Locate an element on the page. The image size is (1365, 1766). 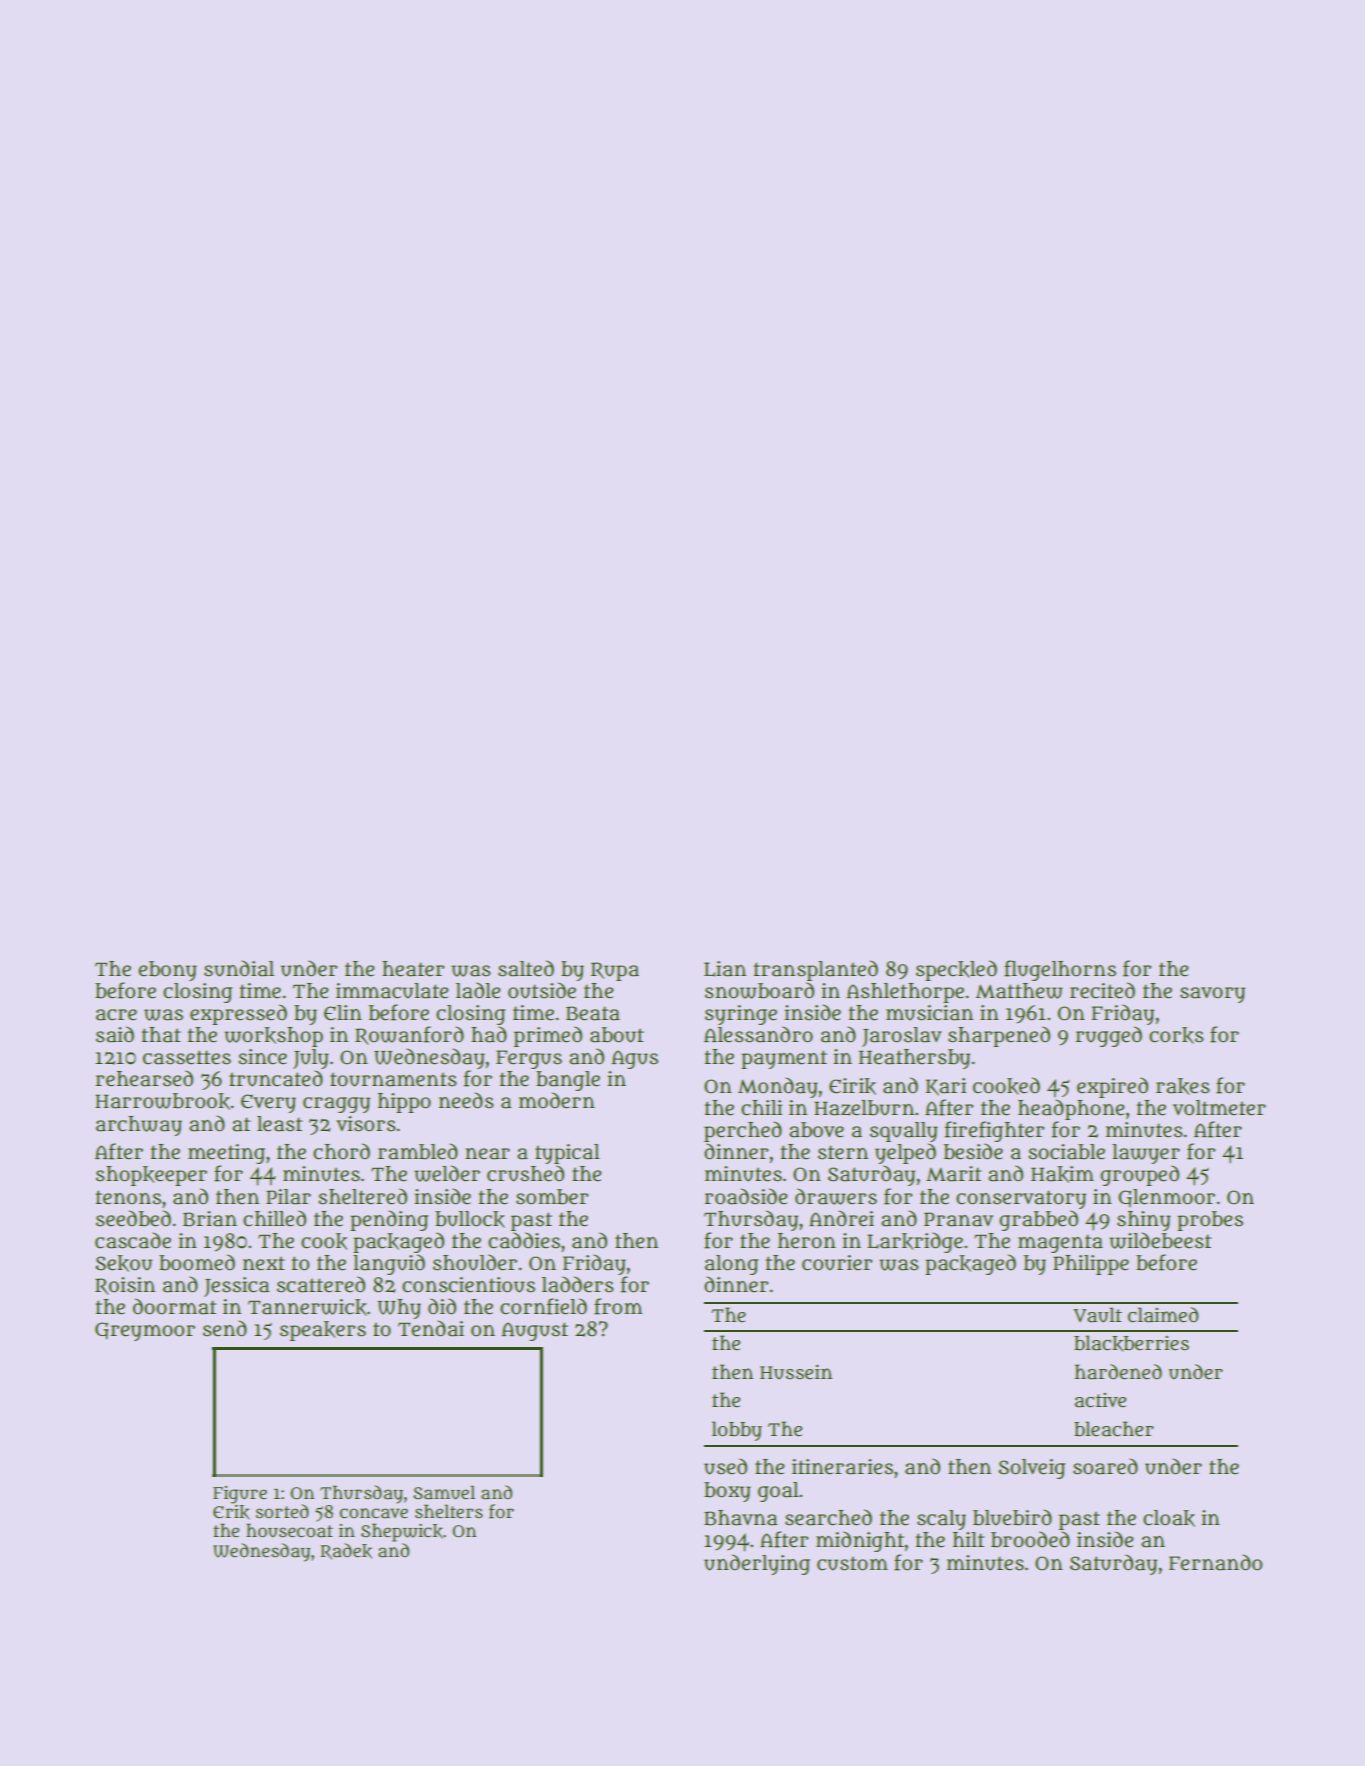
shoulder is located at coordinates (475, 1262).
